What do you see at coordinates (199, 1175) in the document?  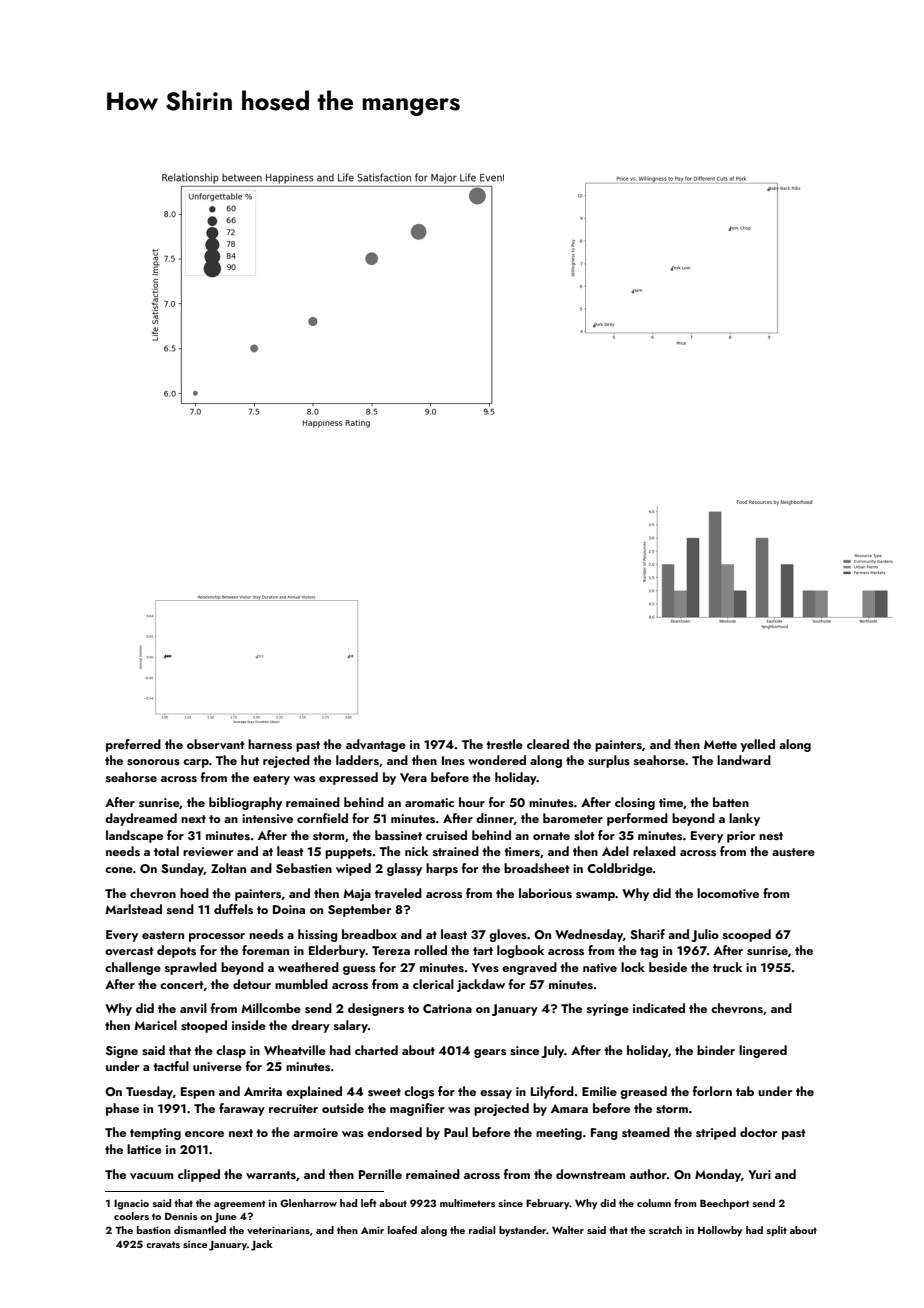 I see `clipped` at bounding box center [199, 1175].
